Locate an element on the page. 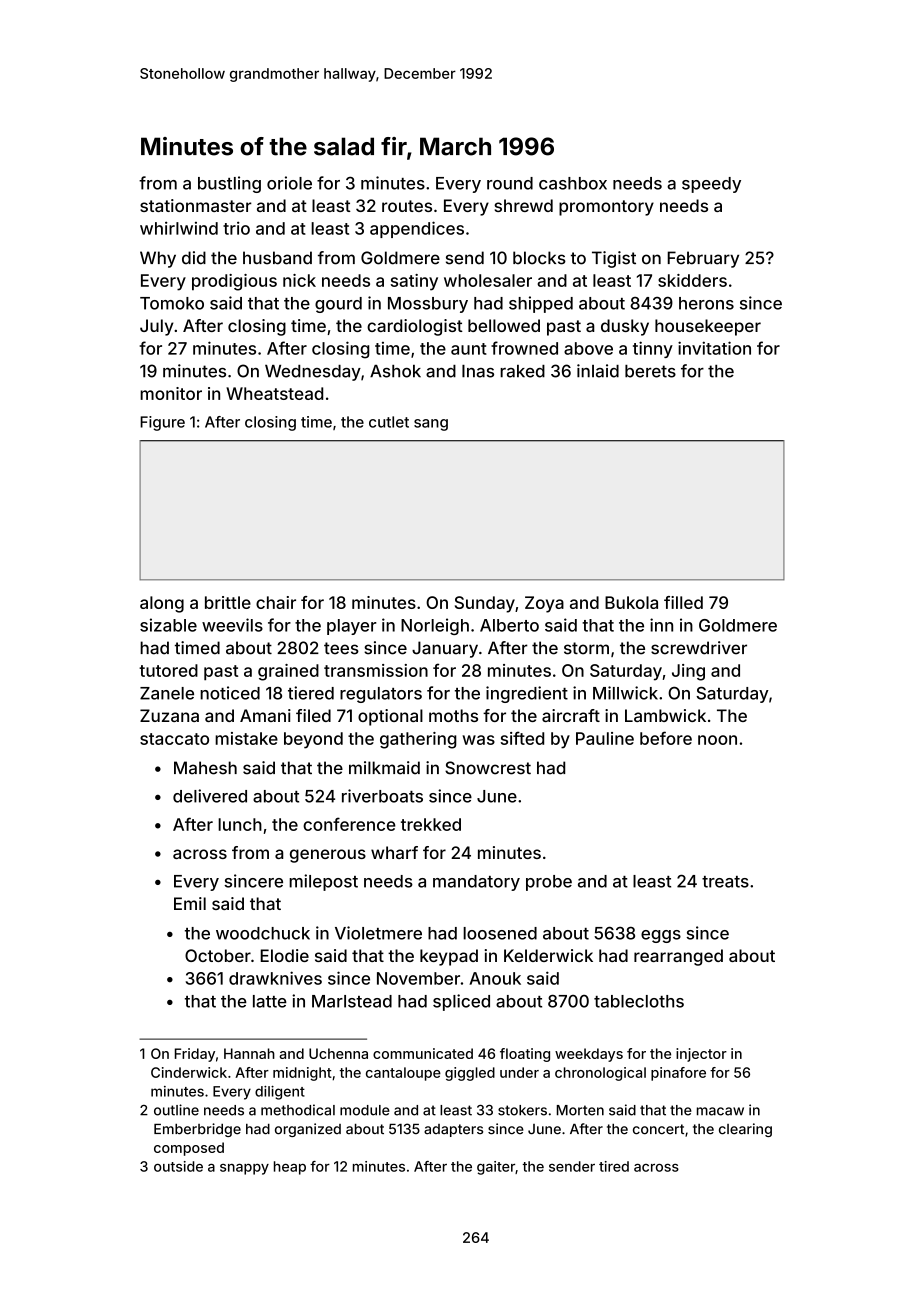  round is located at coordinates (510, 183).
